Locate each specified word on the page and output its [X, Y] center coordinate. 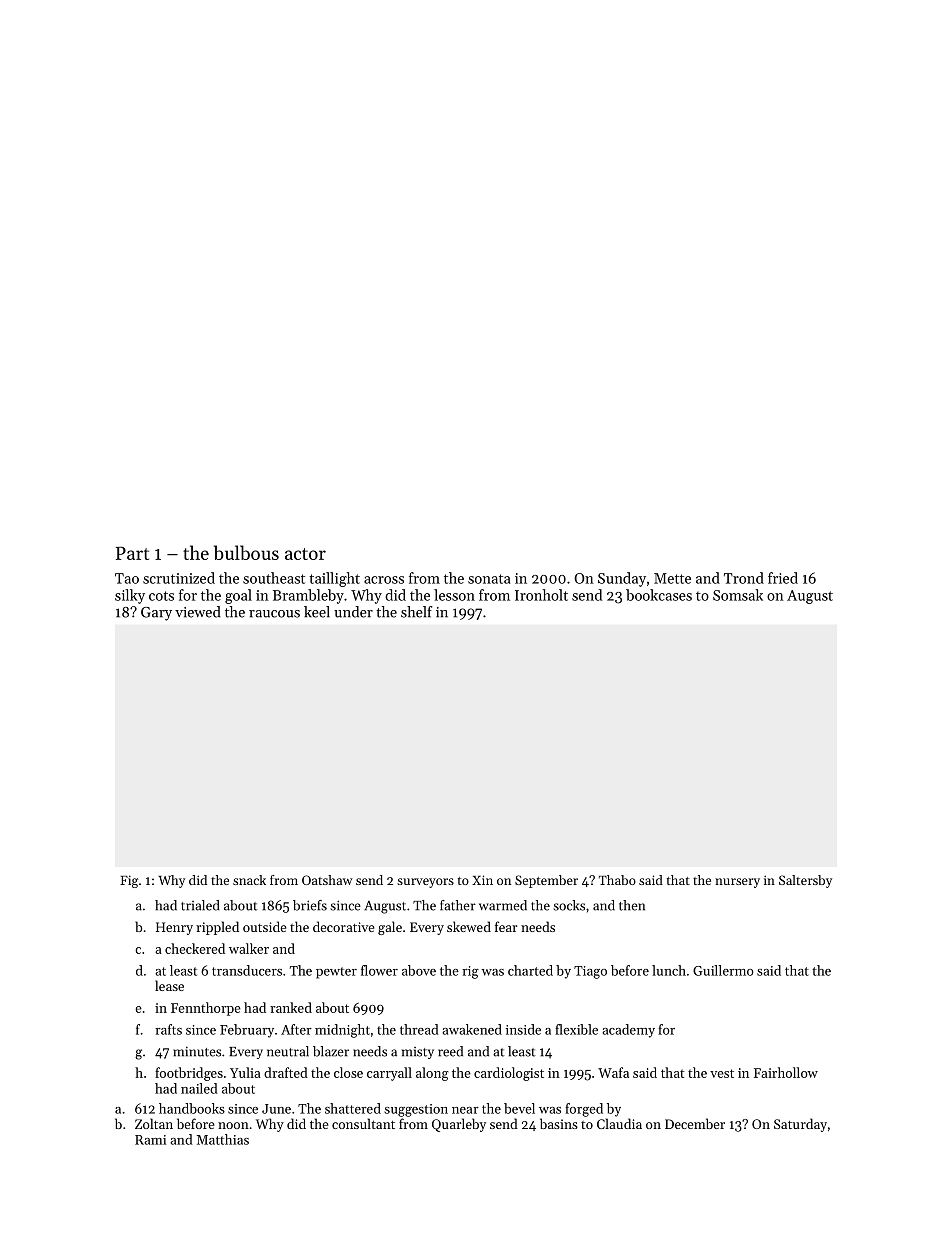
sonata [489, 579]
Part [132, 553]
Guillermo [723, 970]
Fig [129, 881]
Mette [672, 578]
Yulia [245, 1072]
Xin [482, 880]
